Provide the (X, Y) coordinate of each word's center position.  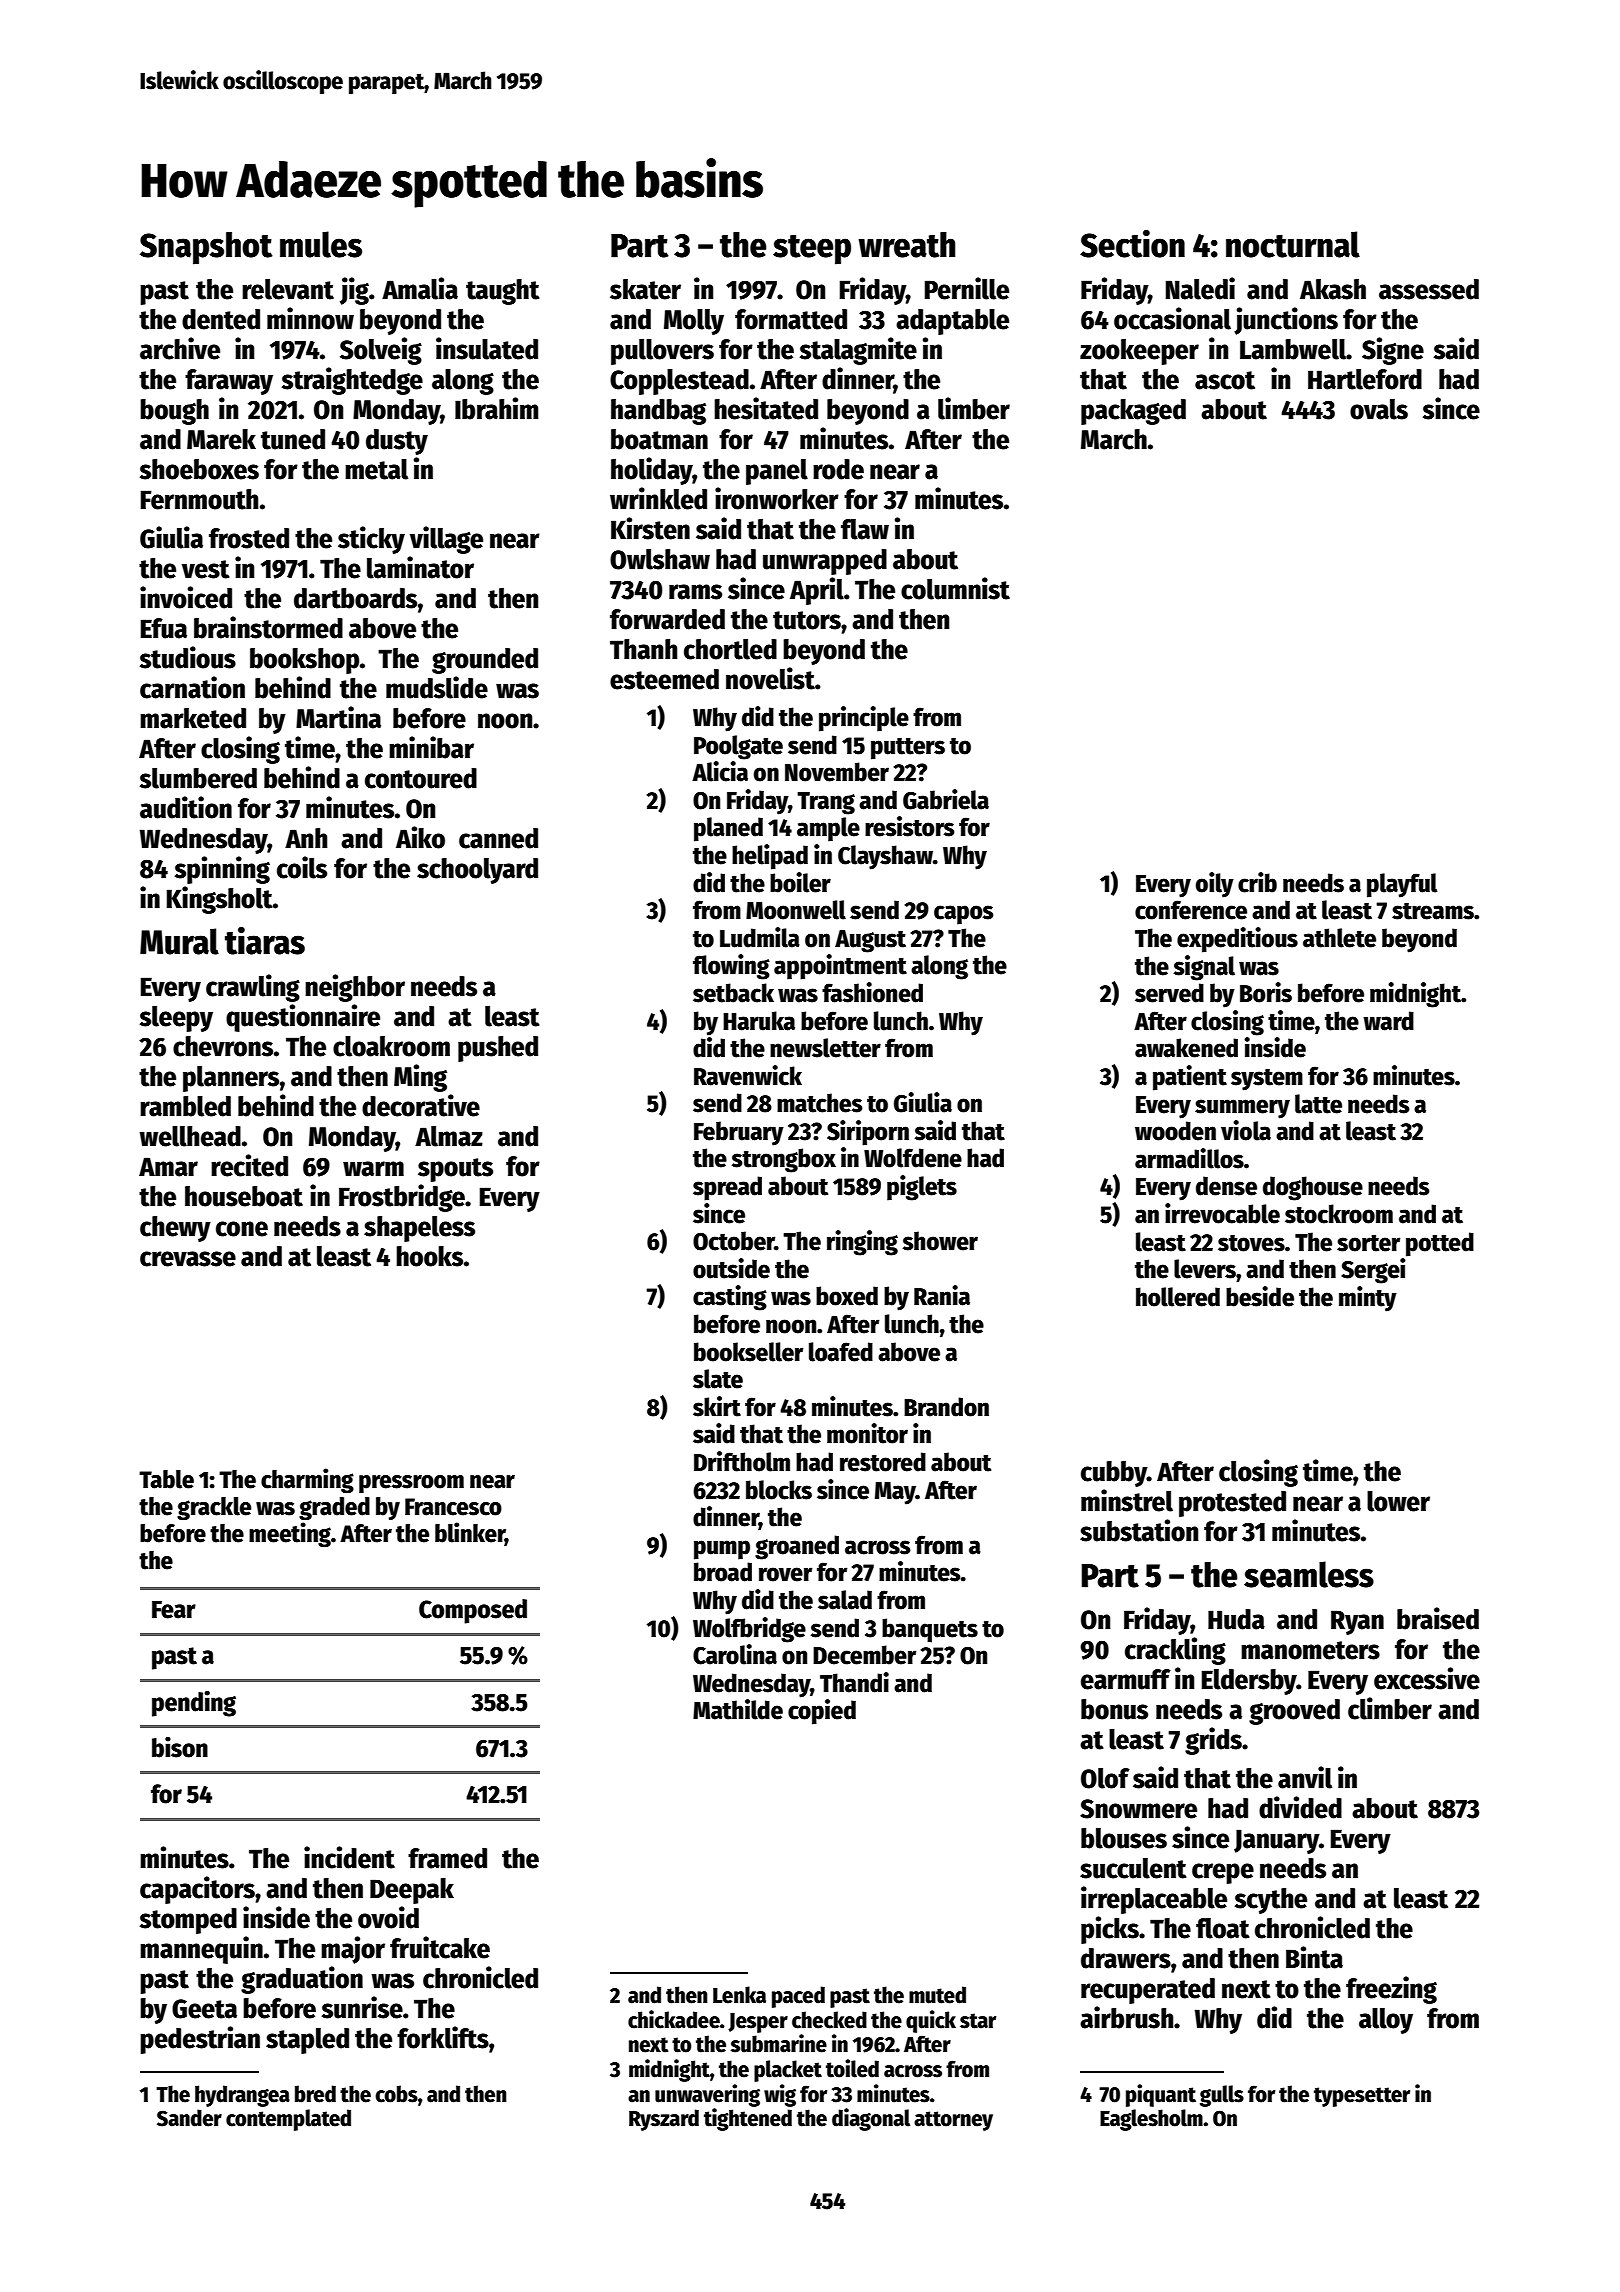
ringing (862, 1243)
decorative (421, 1105)
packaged (1133, 412)
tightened (748, 2119)
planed (728, 829)
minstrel (1127, 1500)
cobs (396, 2094)
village (446, 540)
